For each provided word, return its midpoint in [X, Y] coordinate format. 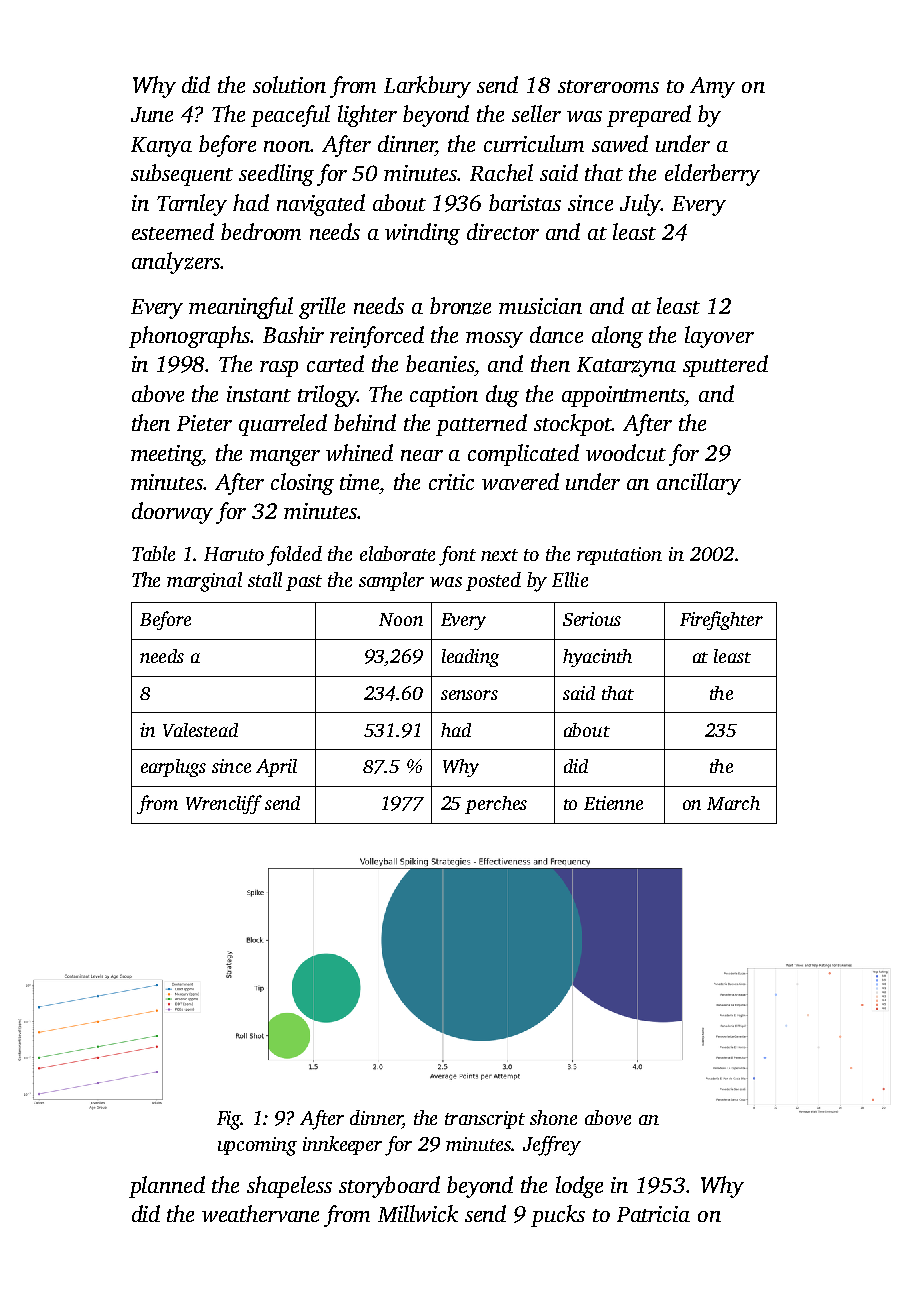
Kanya [161, 147]
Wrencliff [224, 804]
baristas [525, 202]
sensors [469, 695]
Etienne [613, 803]
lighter [367, 116]
